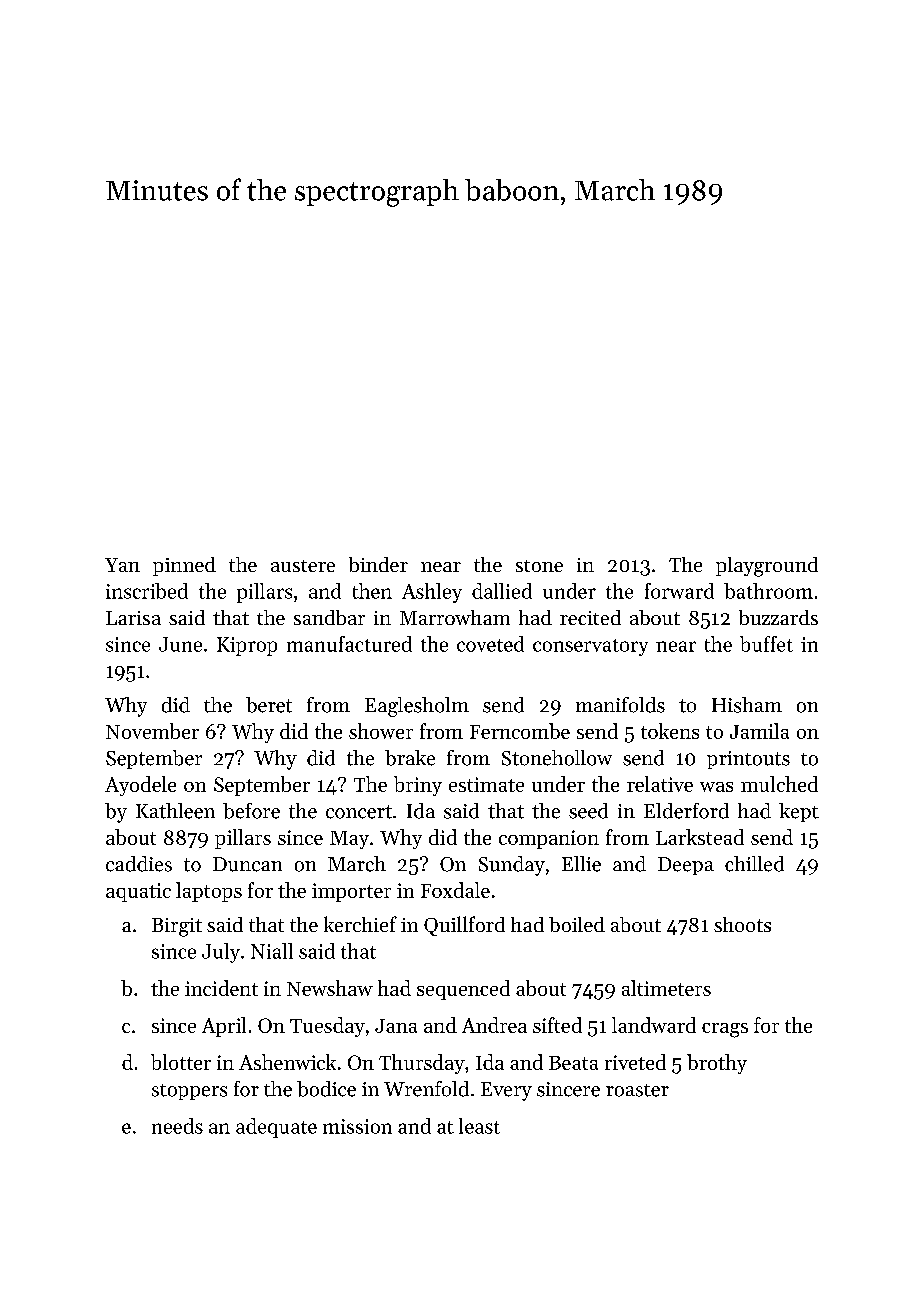 The height and width of the screenshot is (1311, 924). I want to click on blotter, so click(181, 1062).
